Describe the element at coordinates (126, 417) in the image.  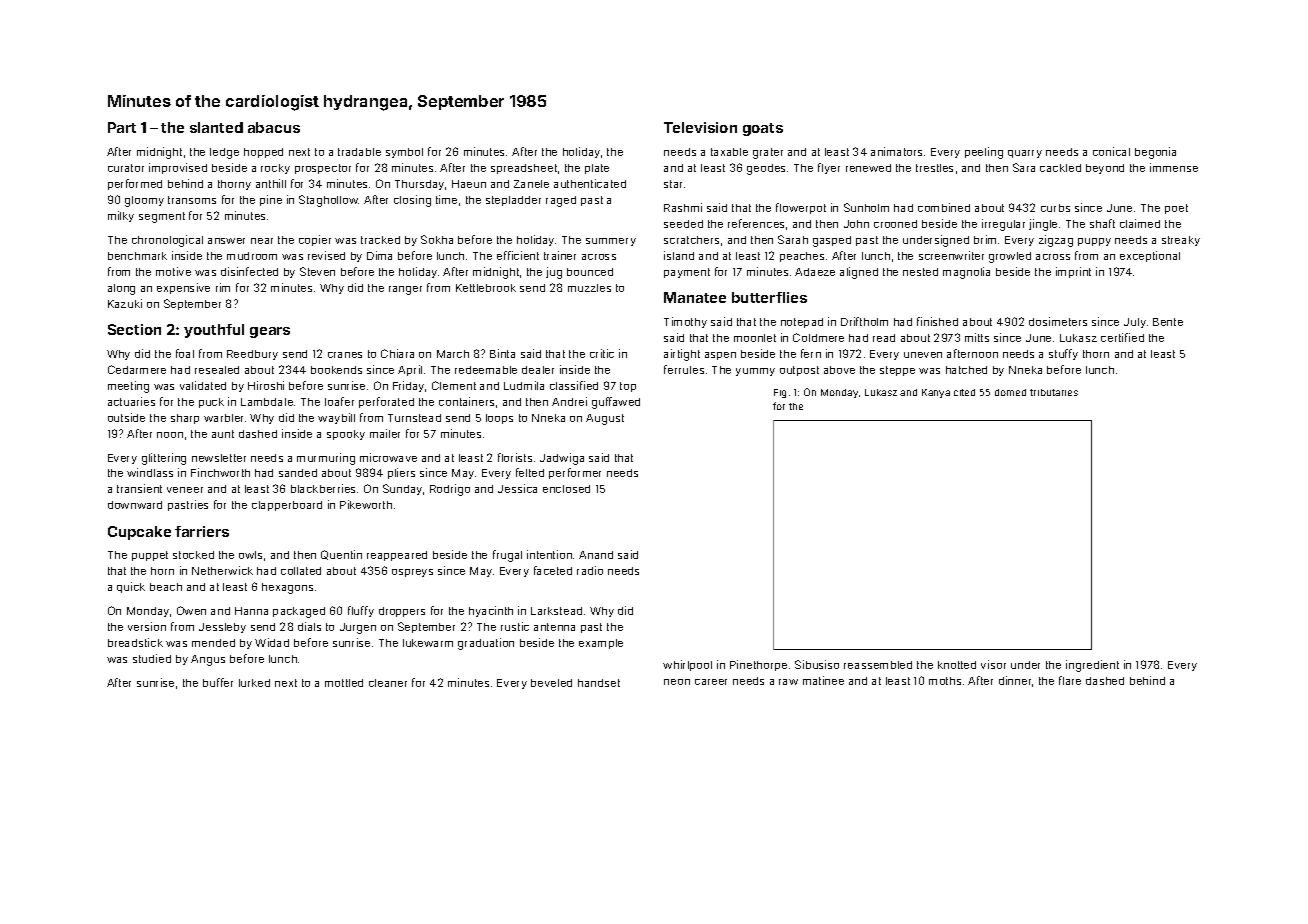
I see `outside` at that location.
